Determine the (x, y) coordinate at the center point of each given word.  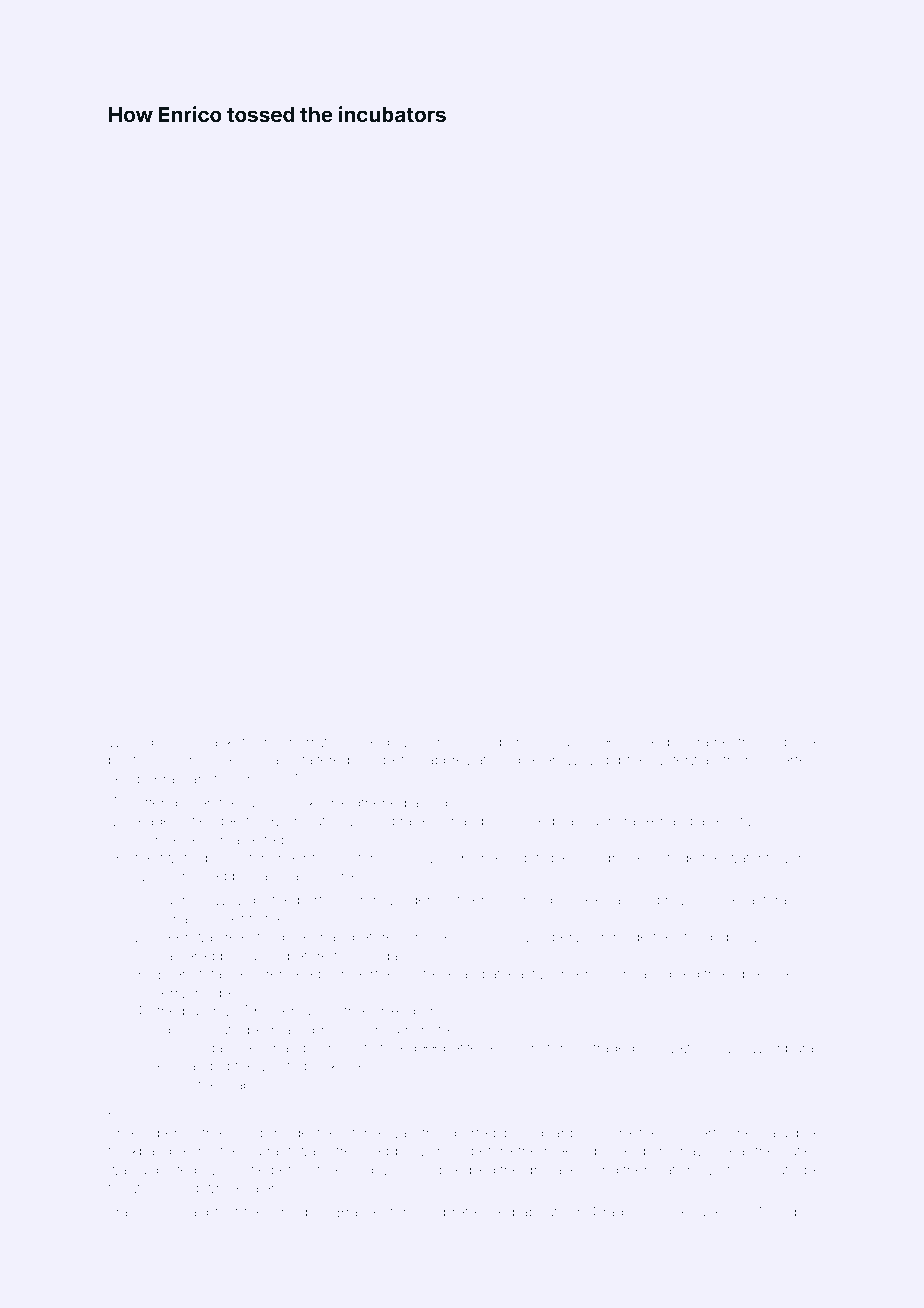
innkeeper (402, 1012)
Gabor (500, 741)
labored (182, 1029)
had (434, 1211)
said (195, 1211)
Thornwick (315, 741)
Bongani (632, 975)
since (666, 1211)
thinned (762, 741)
